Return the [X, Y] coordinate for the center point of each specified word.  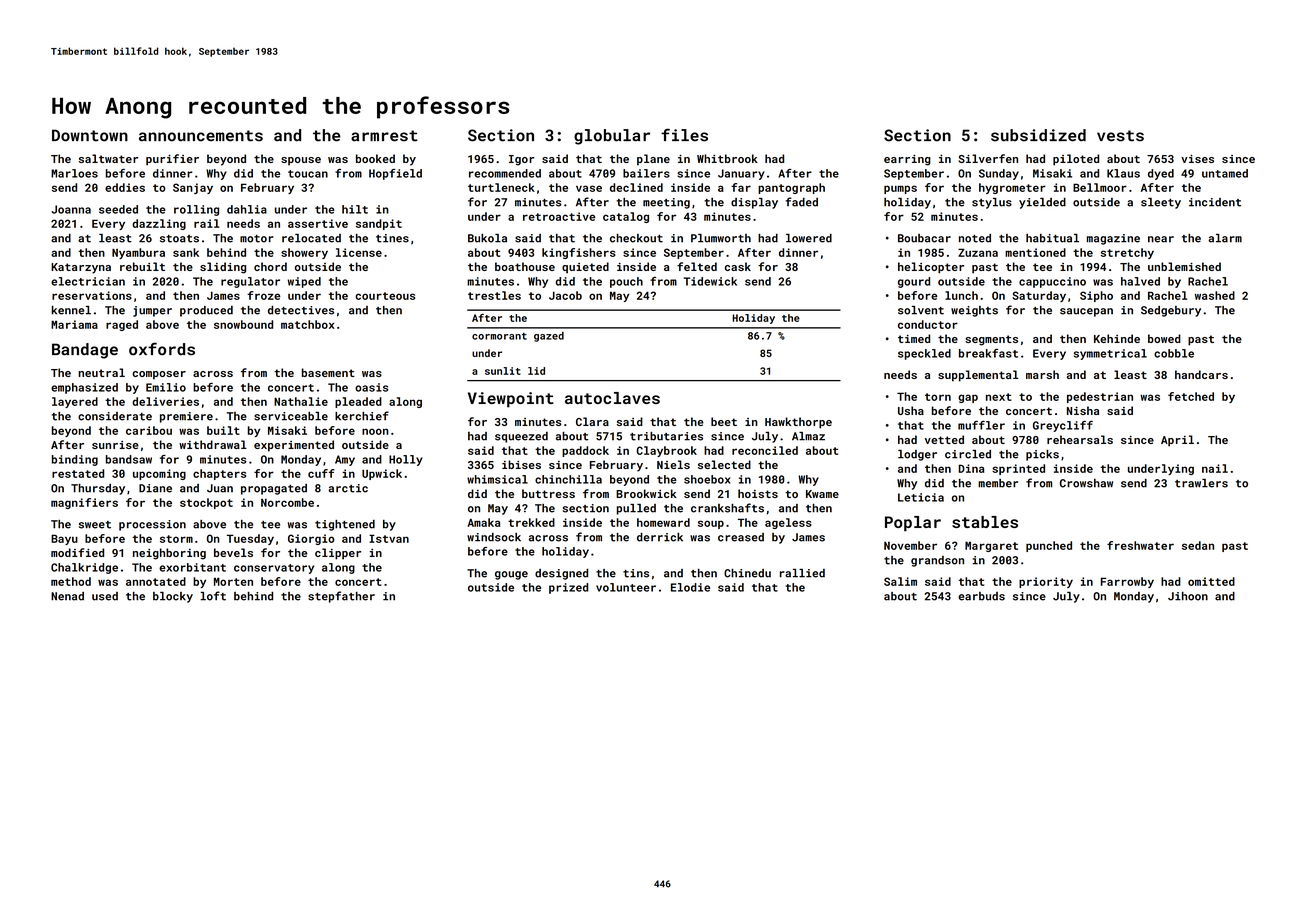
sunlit [503, 371]
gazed [549, 337]
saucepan [1086, 312]
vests [1120, 136]
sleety [1161, 203]
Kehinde [1117, 338]
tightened [345, 525]
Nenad [67, 596]
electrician [88, 281]
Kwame [822, 494]
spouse [301, 161]
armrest [384, 136]
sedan [1198, 545]
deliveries [165, 401]
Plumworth [721, 238]
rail [207, 223]
